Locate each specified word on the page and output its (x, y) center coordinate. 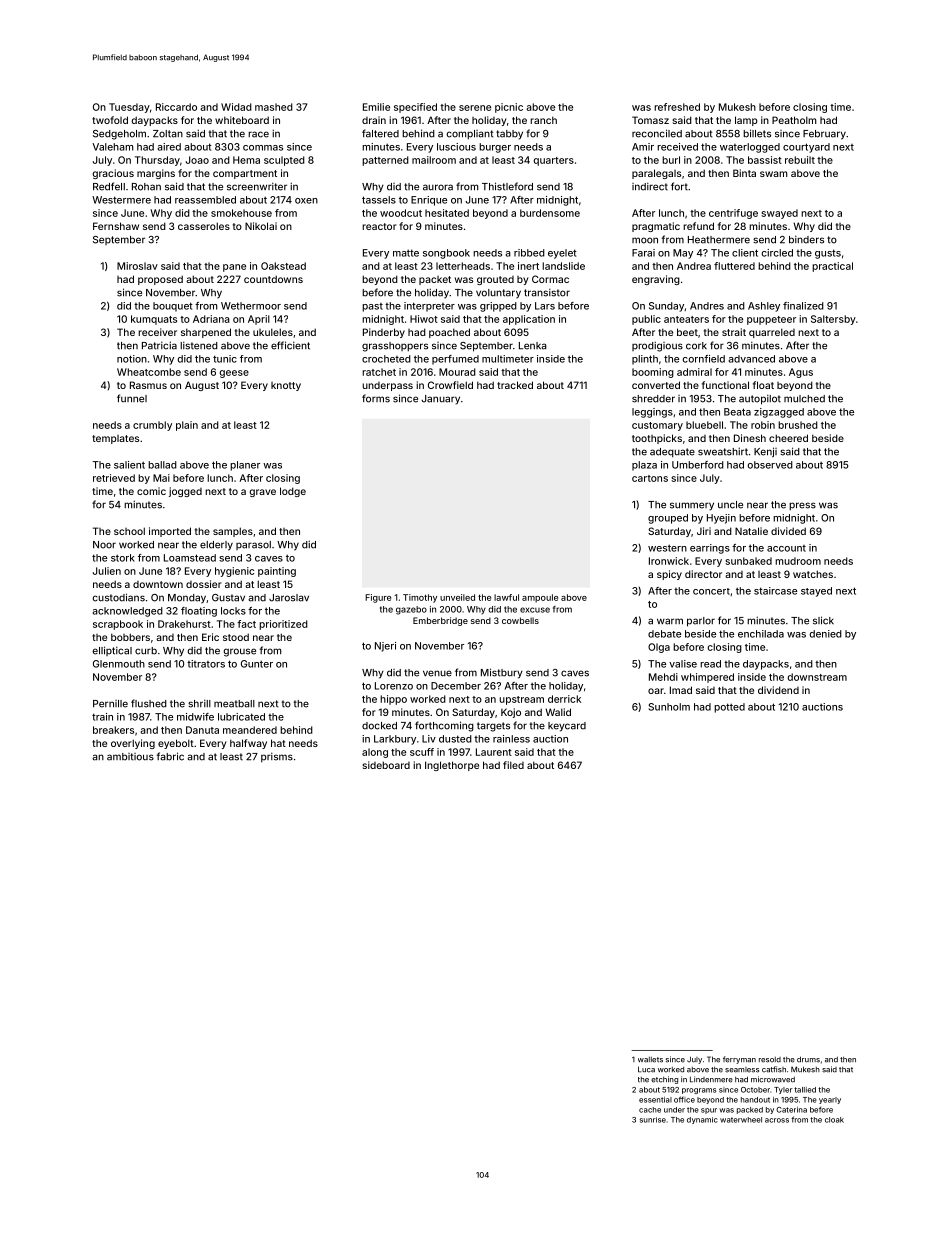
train (102, 717)
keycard (567, 727)
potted (729, 708)
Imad (681, 690)
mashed (274, 107)
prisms (277, 757)
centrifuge (733, 214)
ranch (543, 120)
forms (376, 398)
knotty (286, 386)
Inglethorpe (452, 766)
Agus (801, 373)
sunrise (653, 1120)
